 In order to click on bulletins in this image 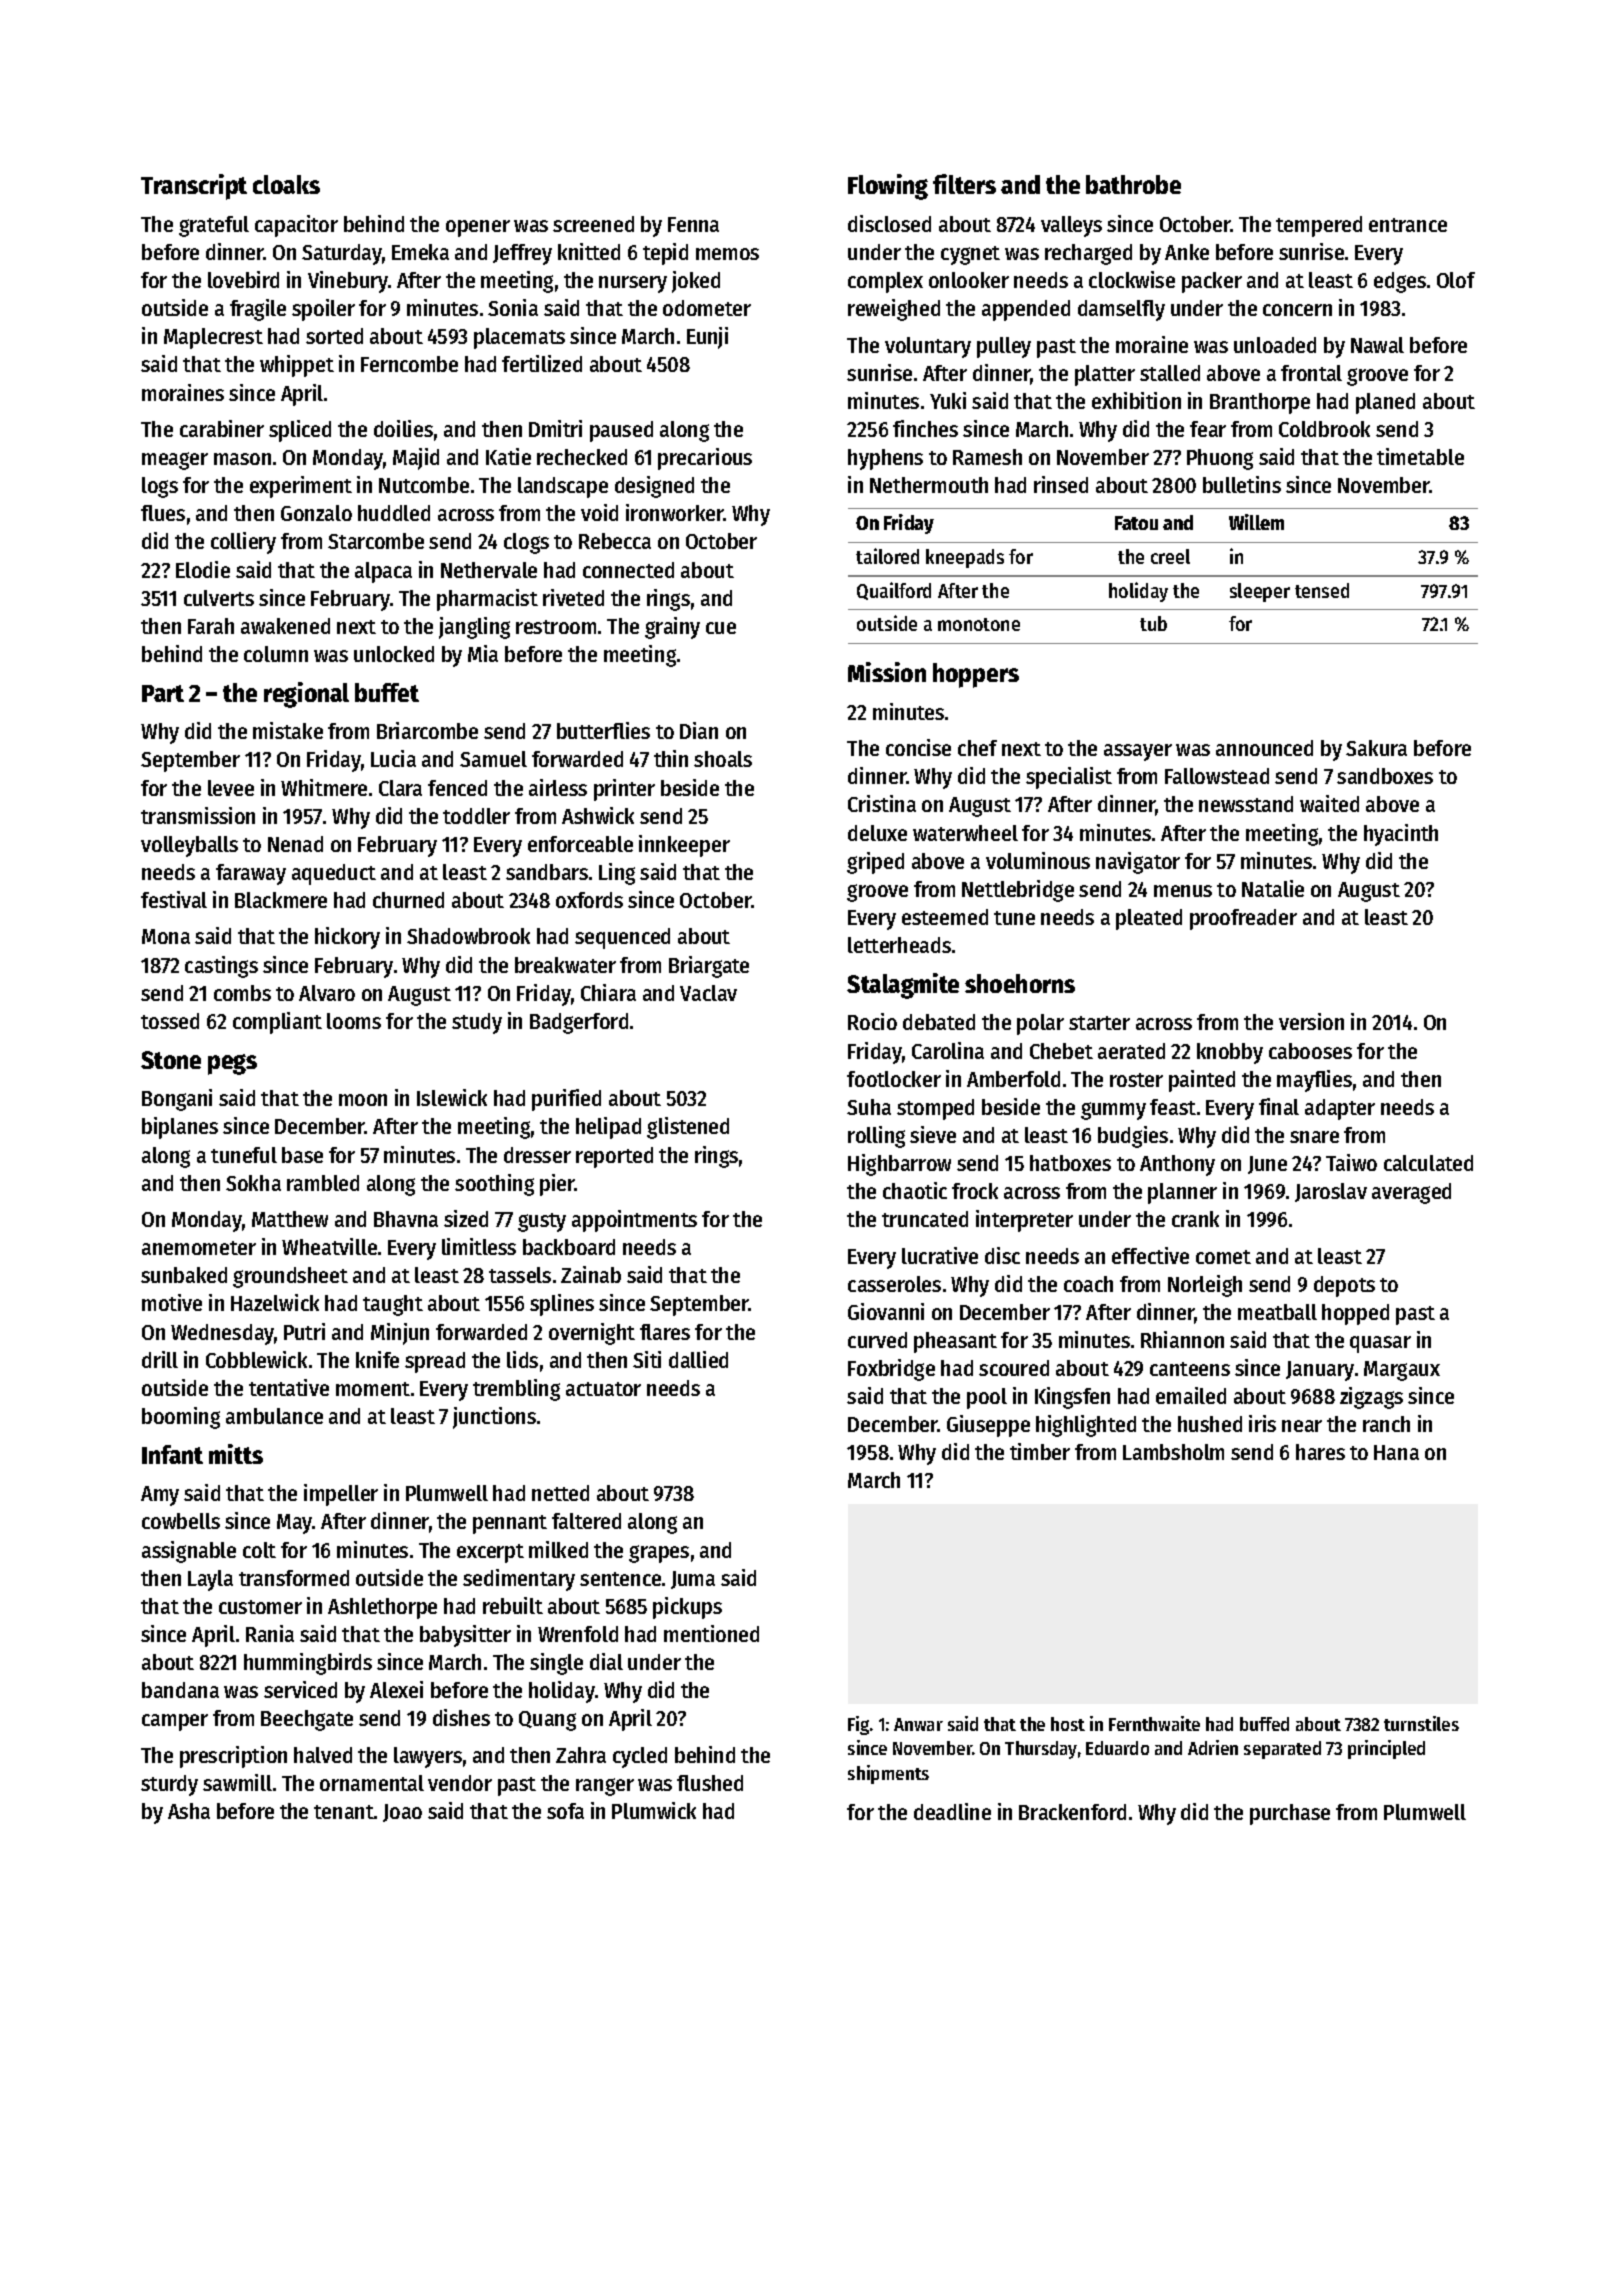, I will do `click(1242, 484)`.
